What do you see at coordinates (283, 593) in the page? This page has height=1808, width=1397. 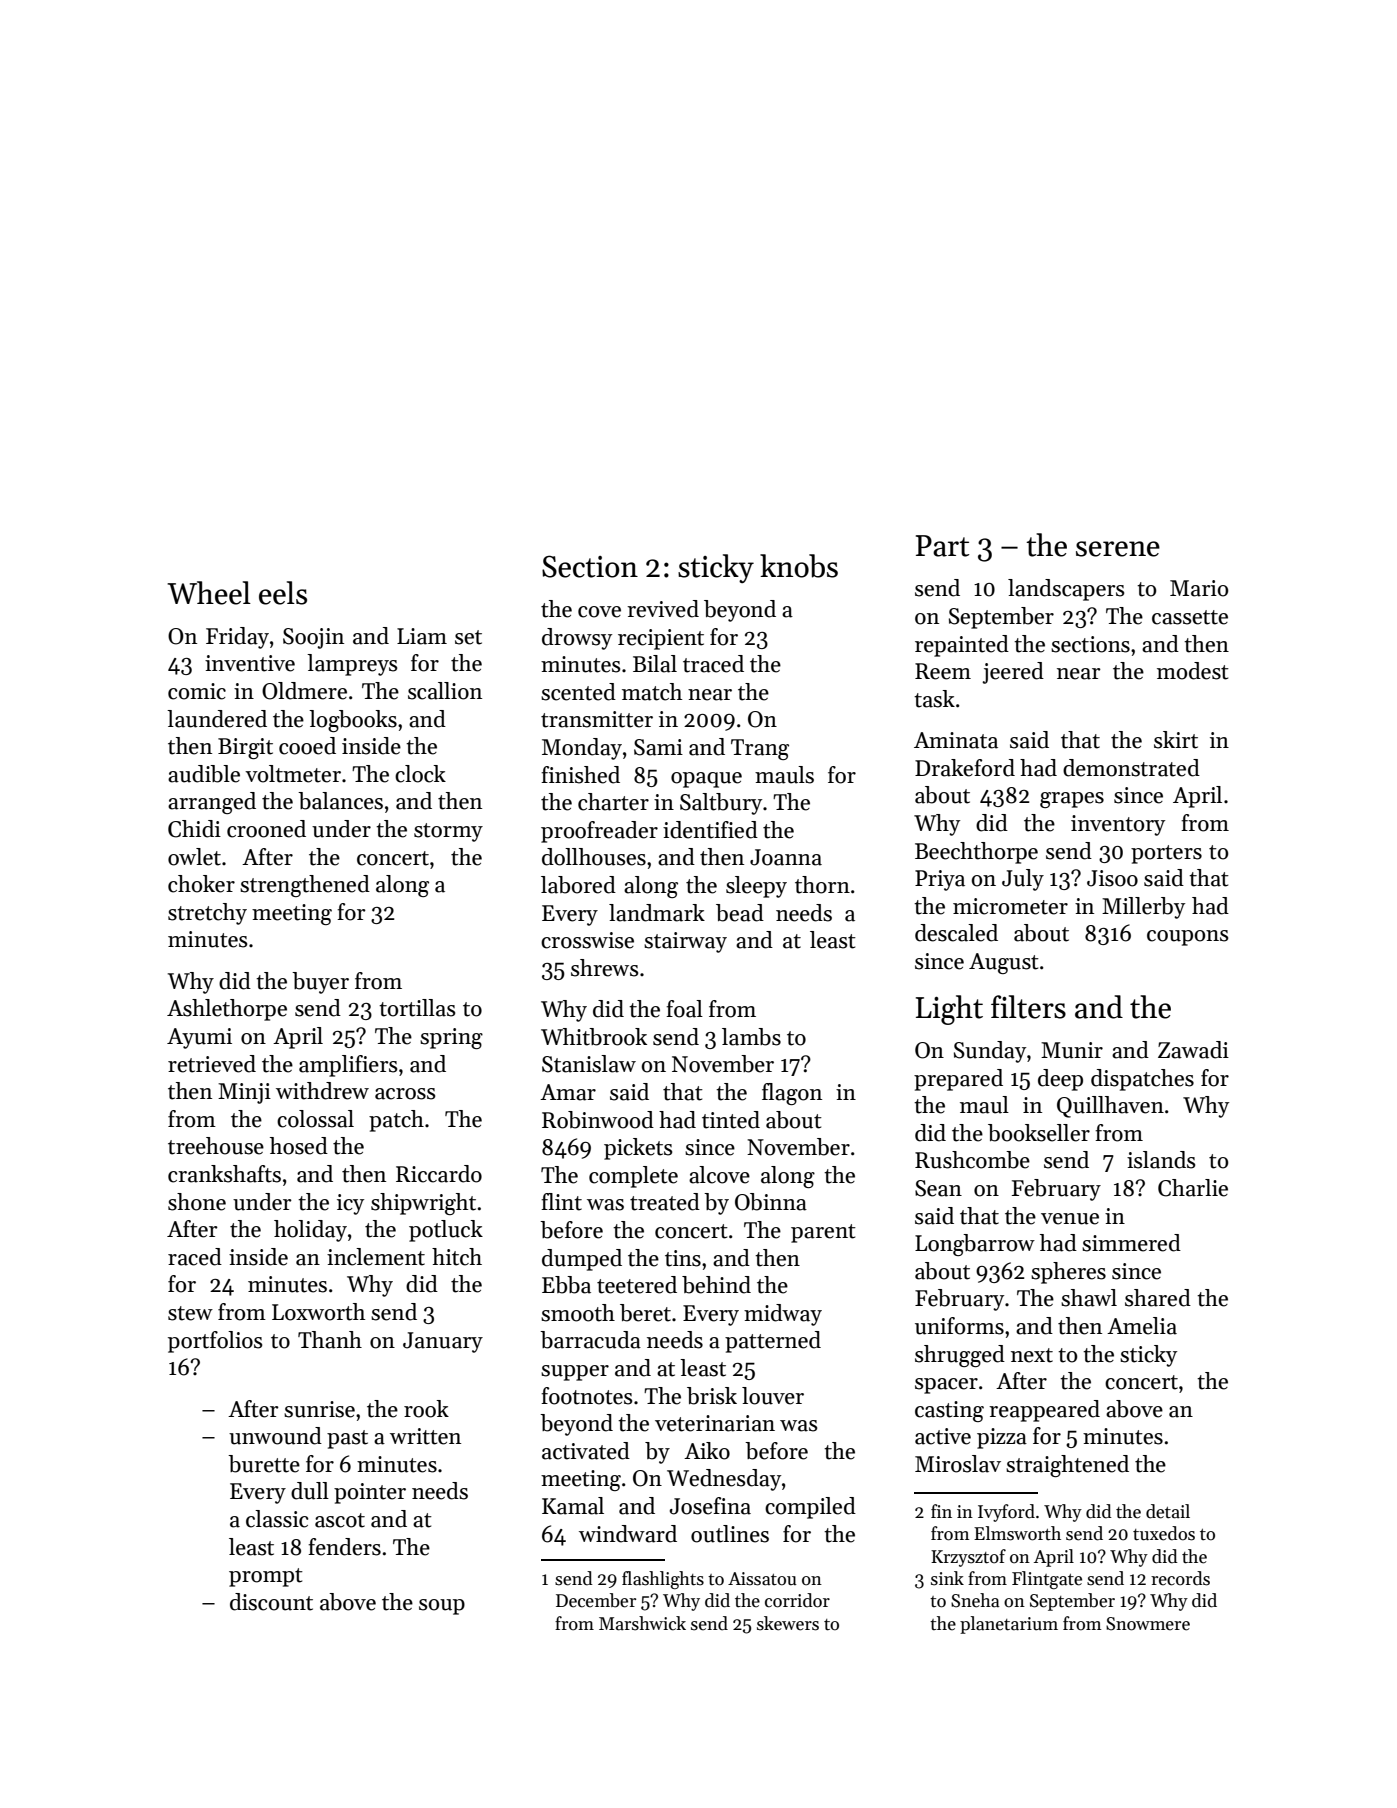 I see `eels` at bounding box center [283, 593].
